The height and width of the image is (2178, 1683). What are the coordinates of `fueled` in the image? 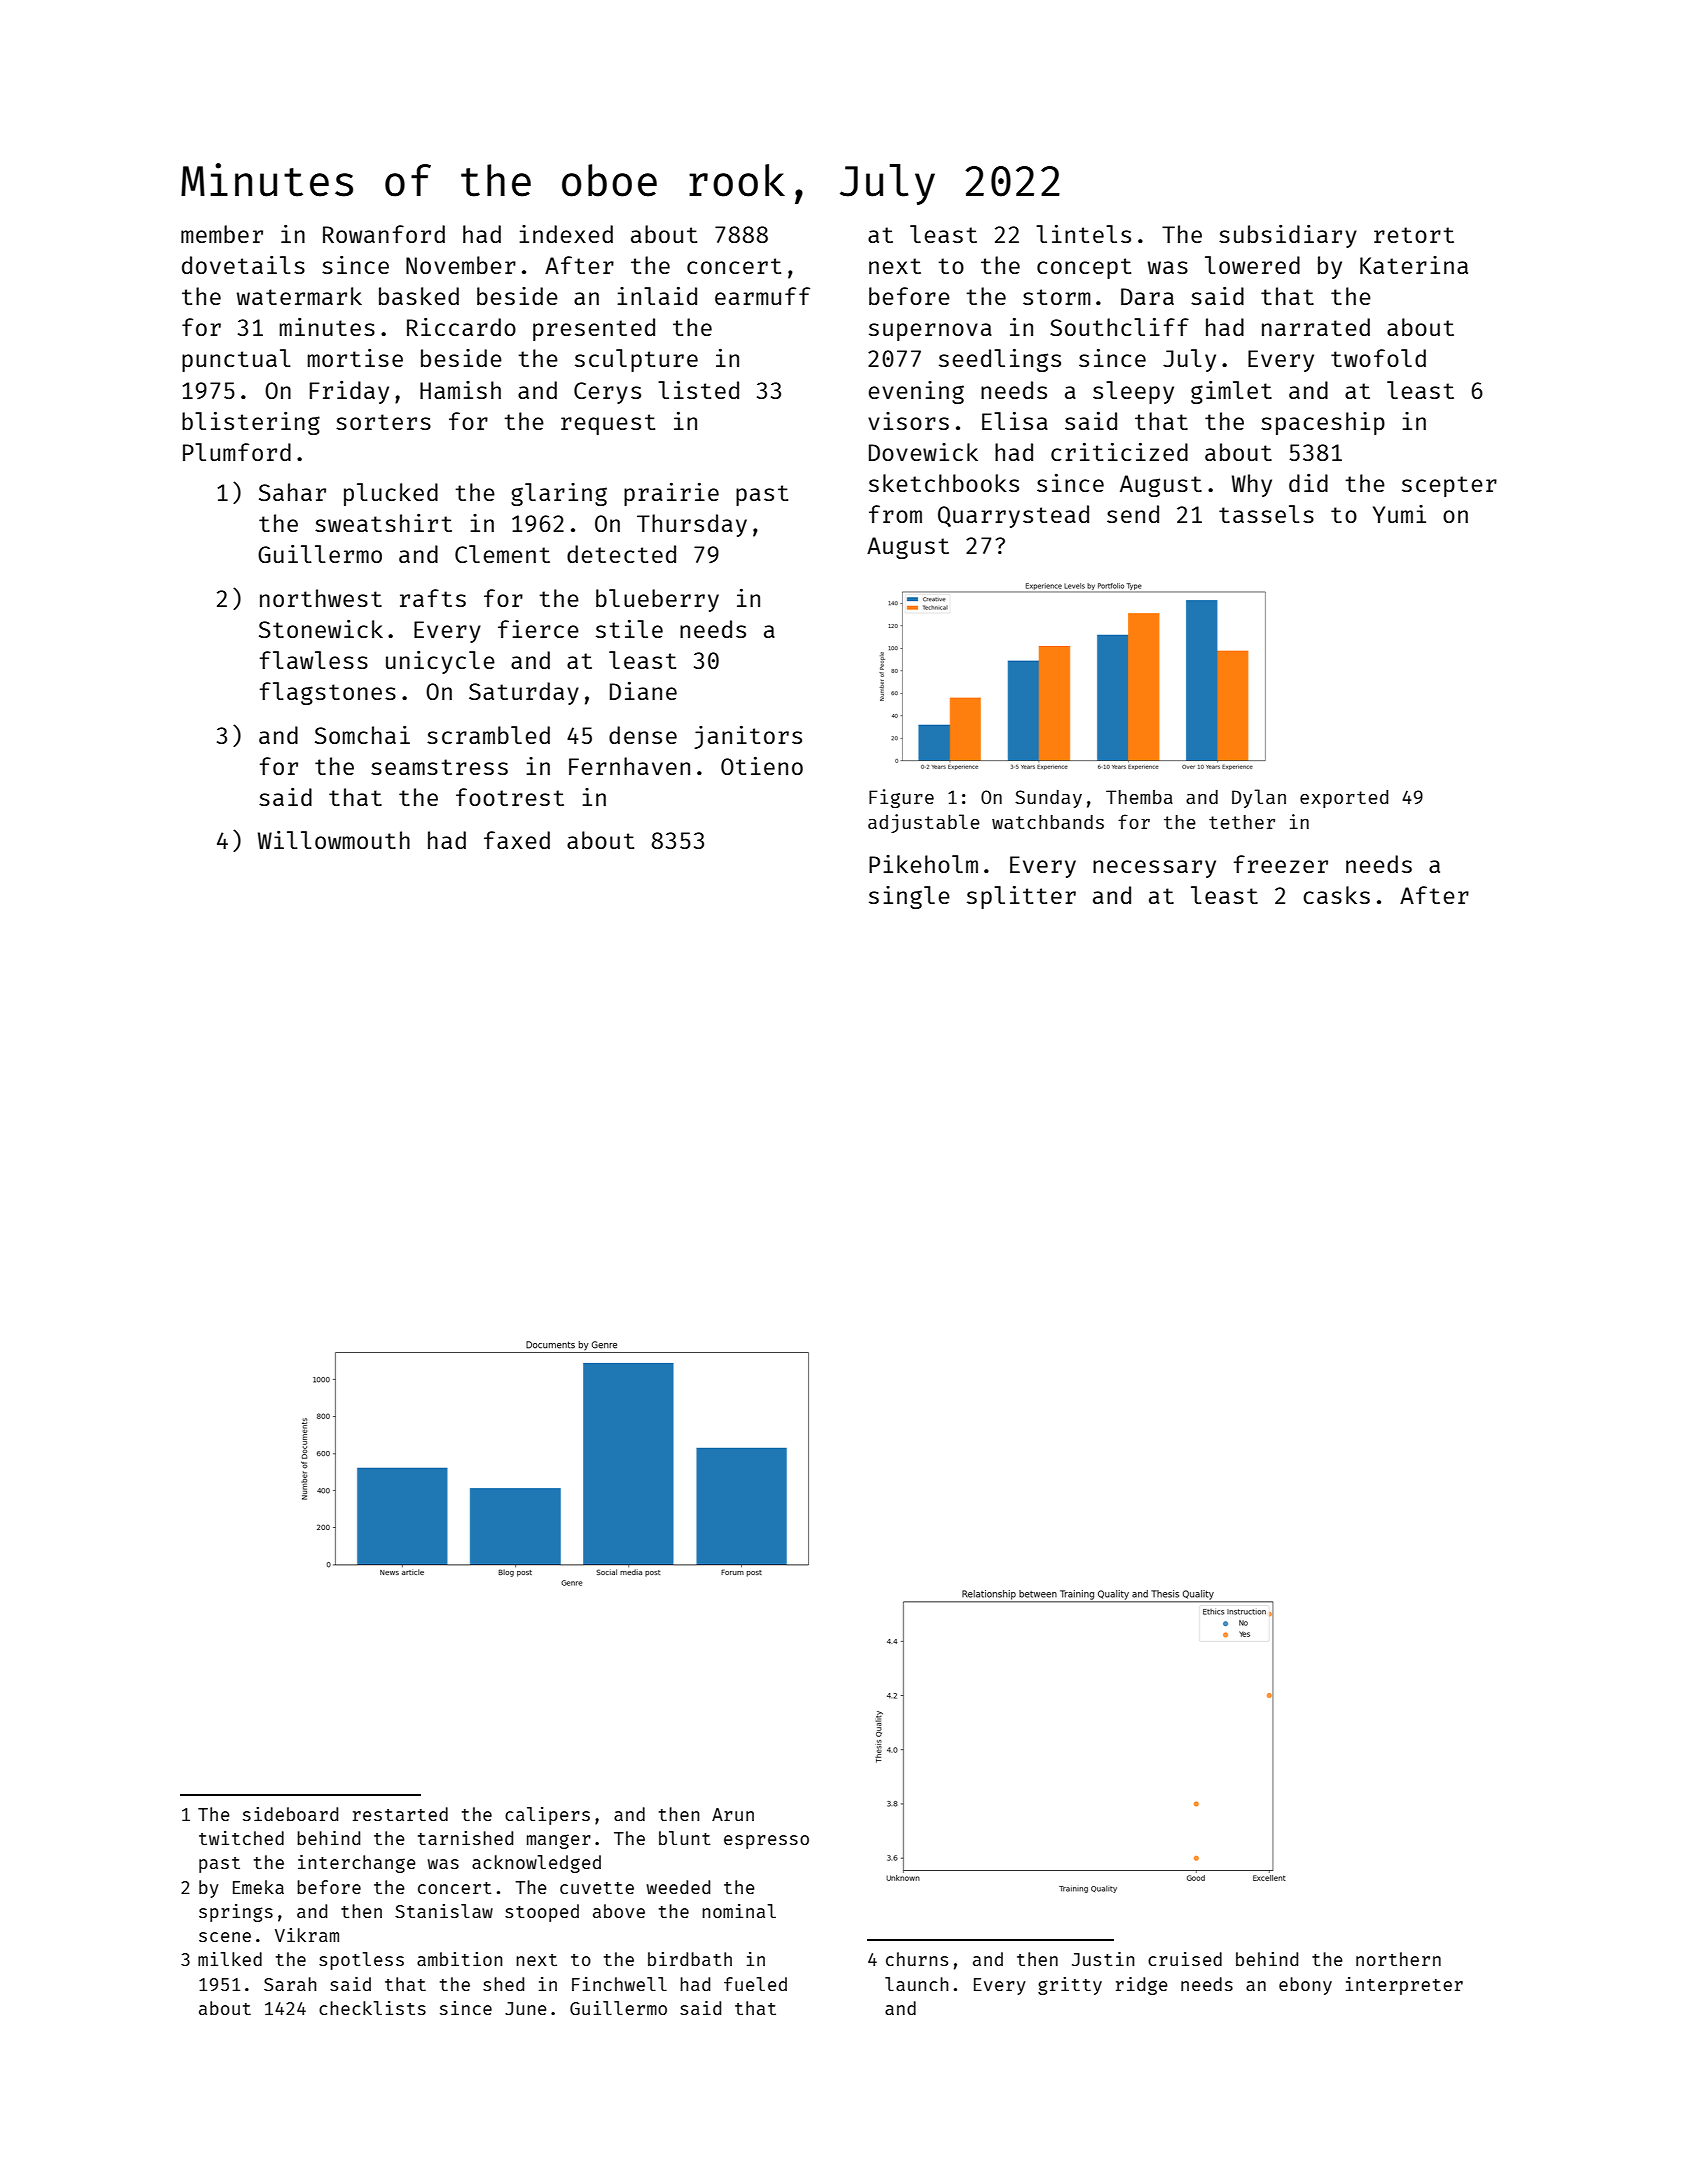 It's located at (755, 1984).
